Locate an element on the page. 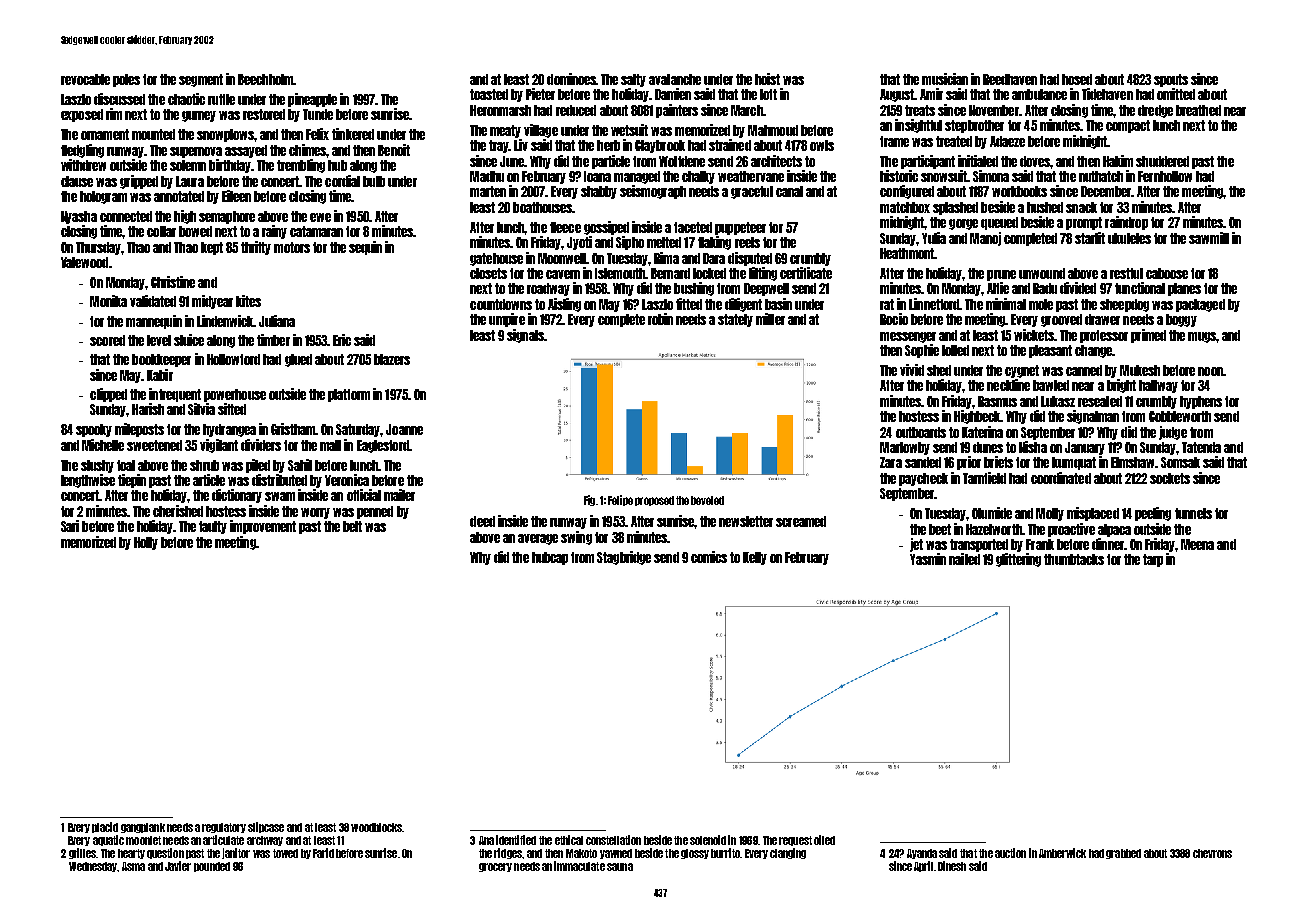 Image resolution: width=1308 pixels, height=924 pixels. vivid is located at coordinates (912, 370).
